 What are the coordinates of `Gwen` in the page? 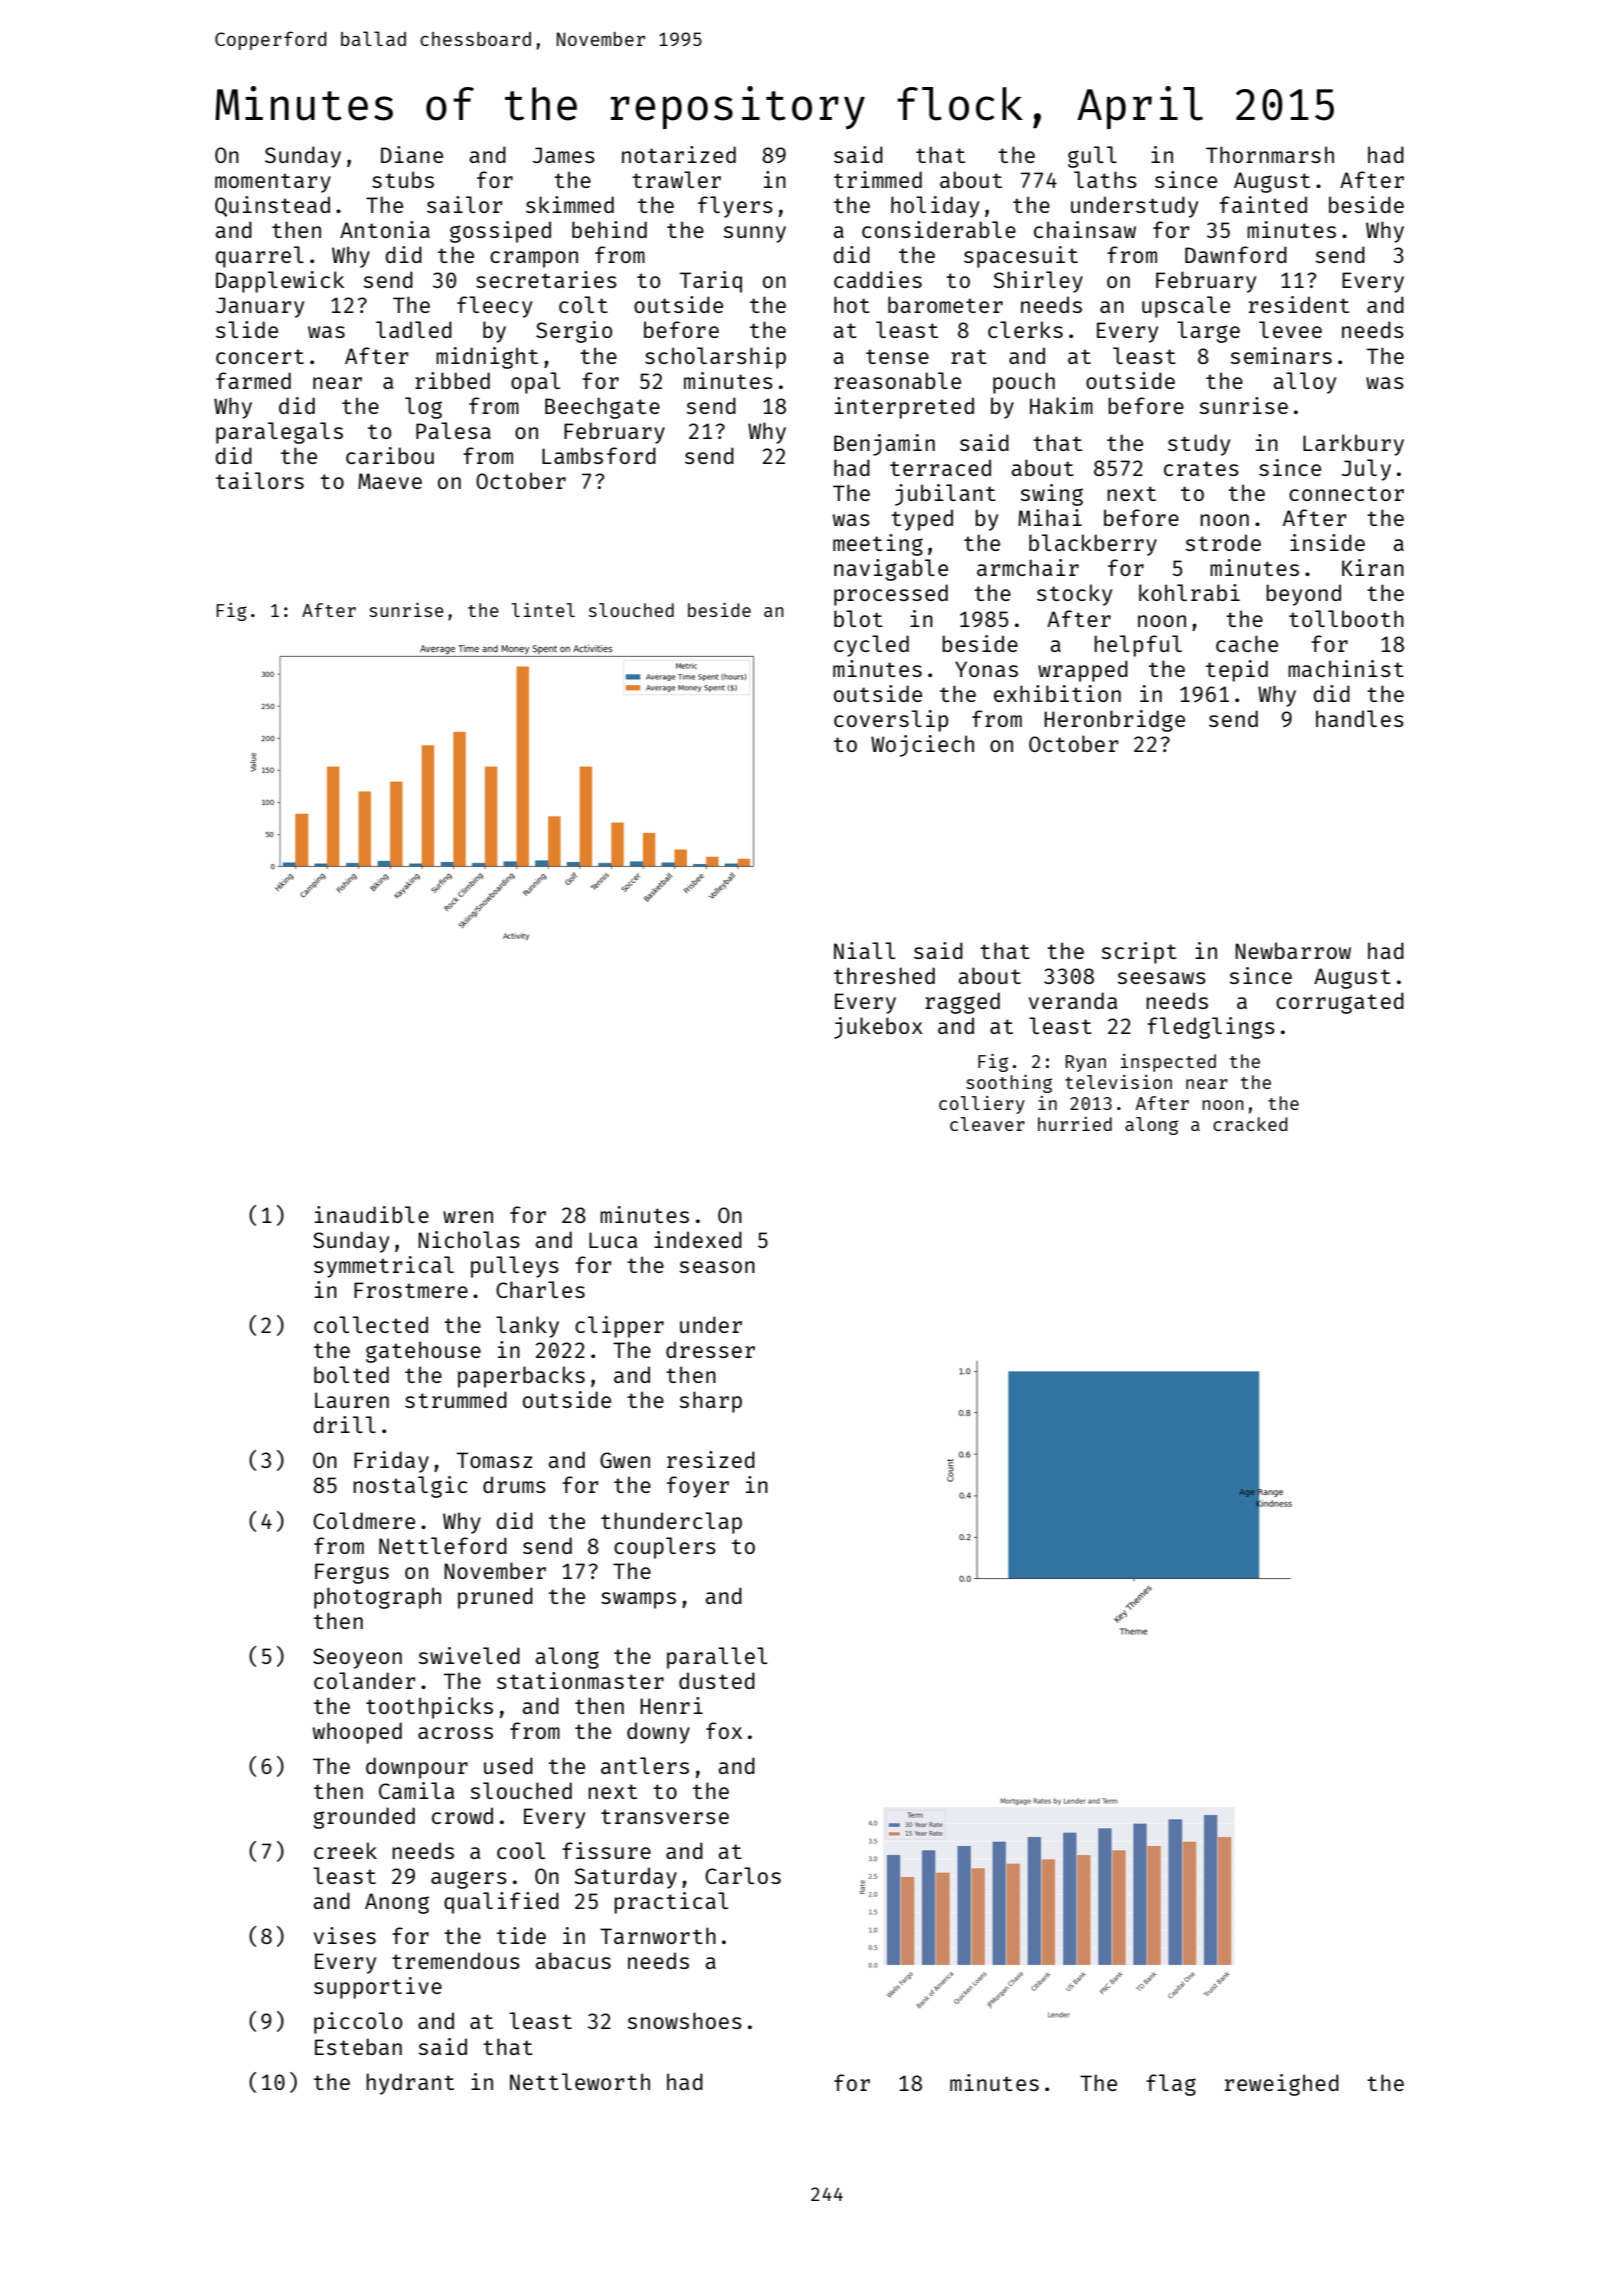 It's located at (625, 1460).
